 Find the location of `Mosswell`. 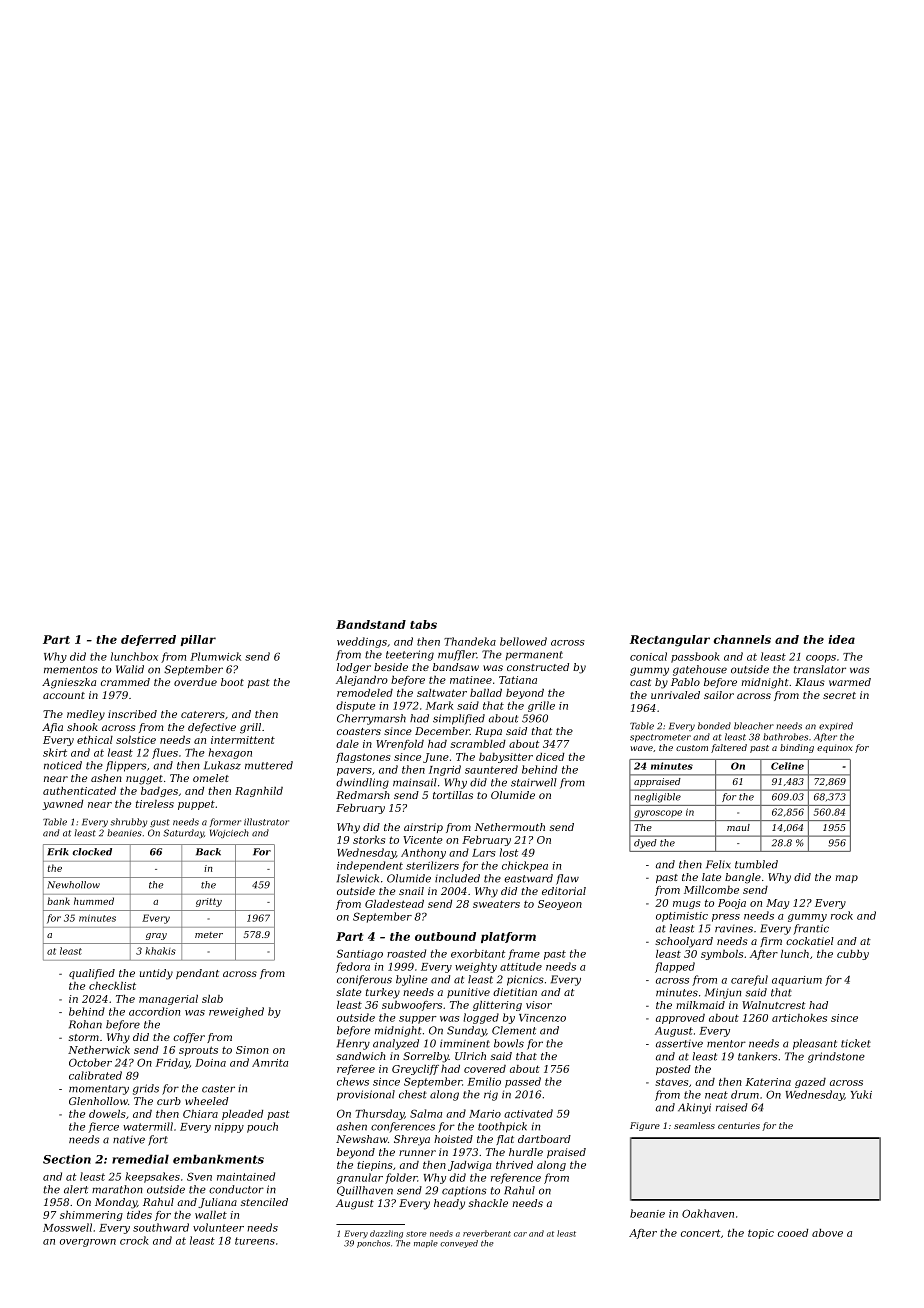

Mosswell is located at coordinates (67, 1227).
